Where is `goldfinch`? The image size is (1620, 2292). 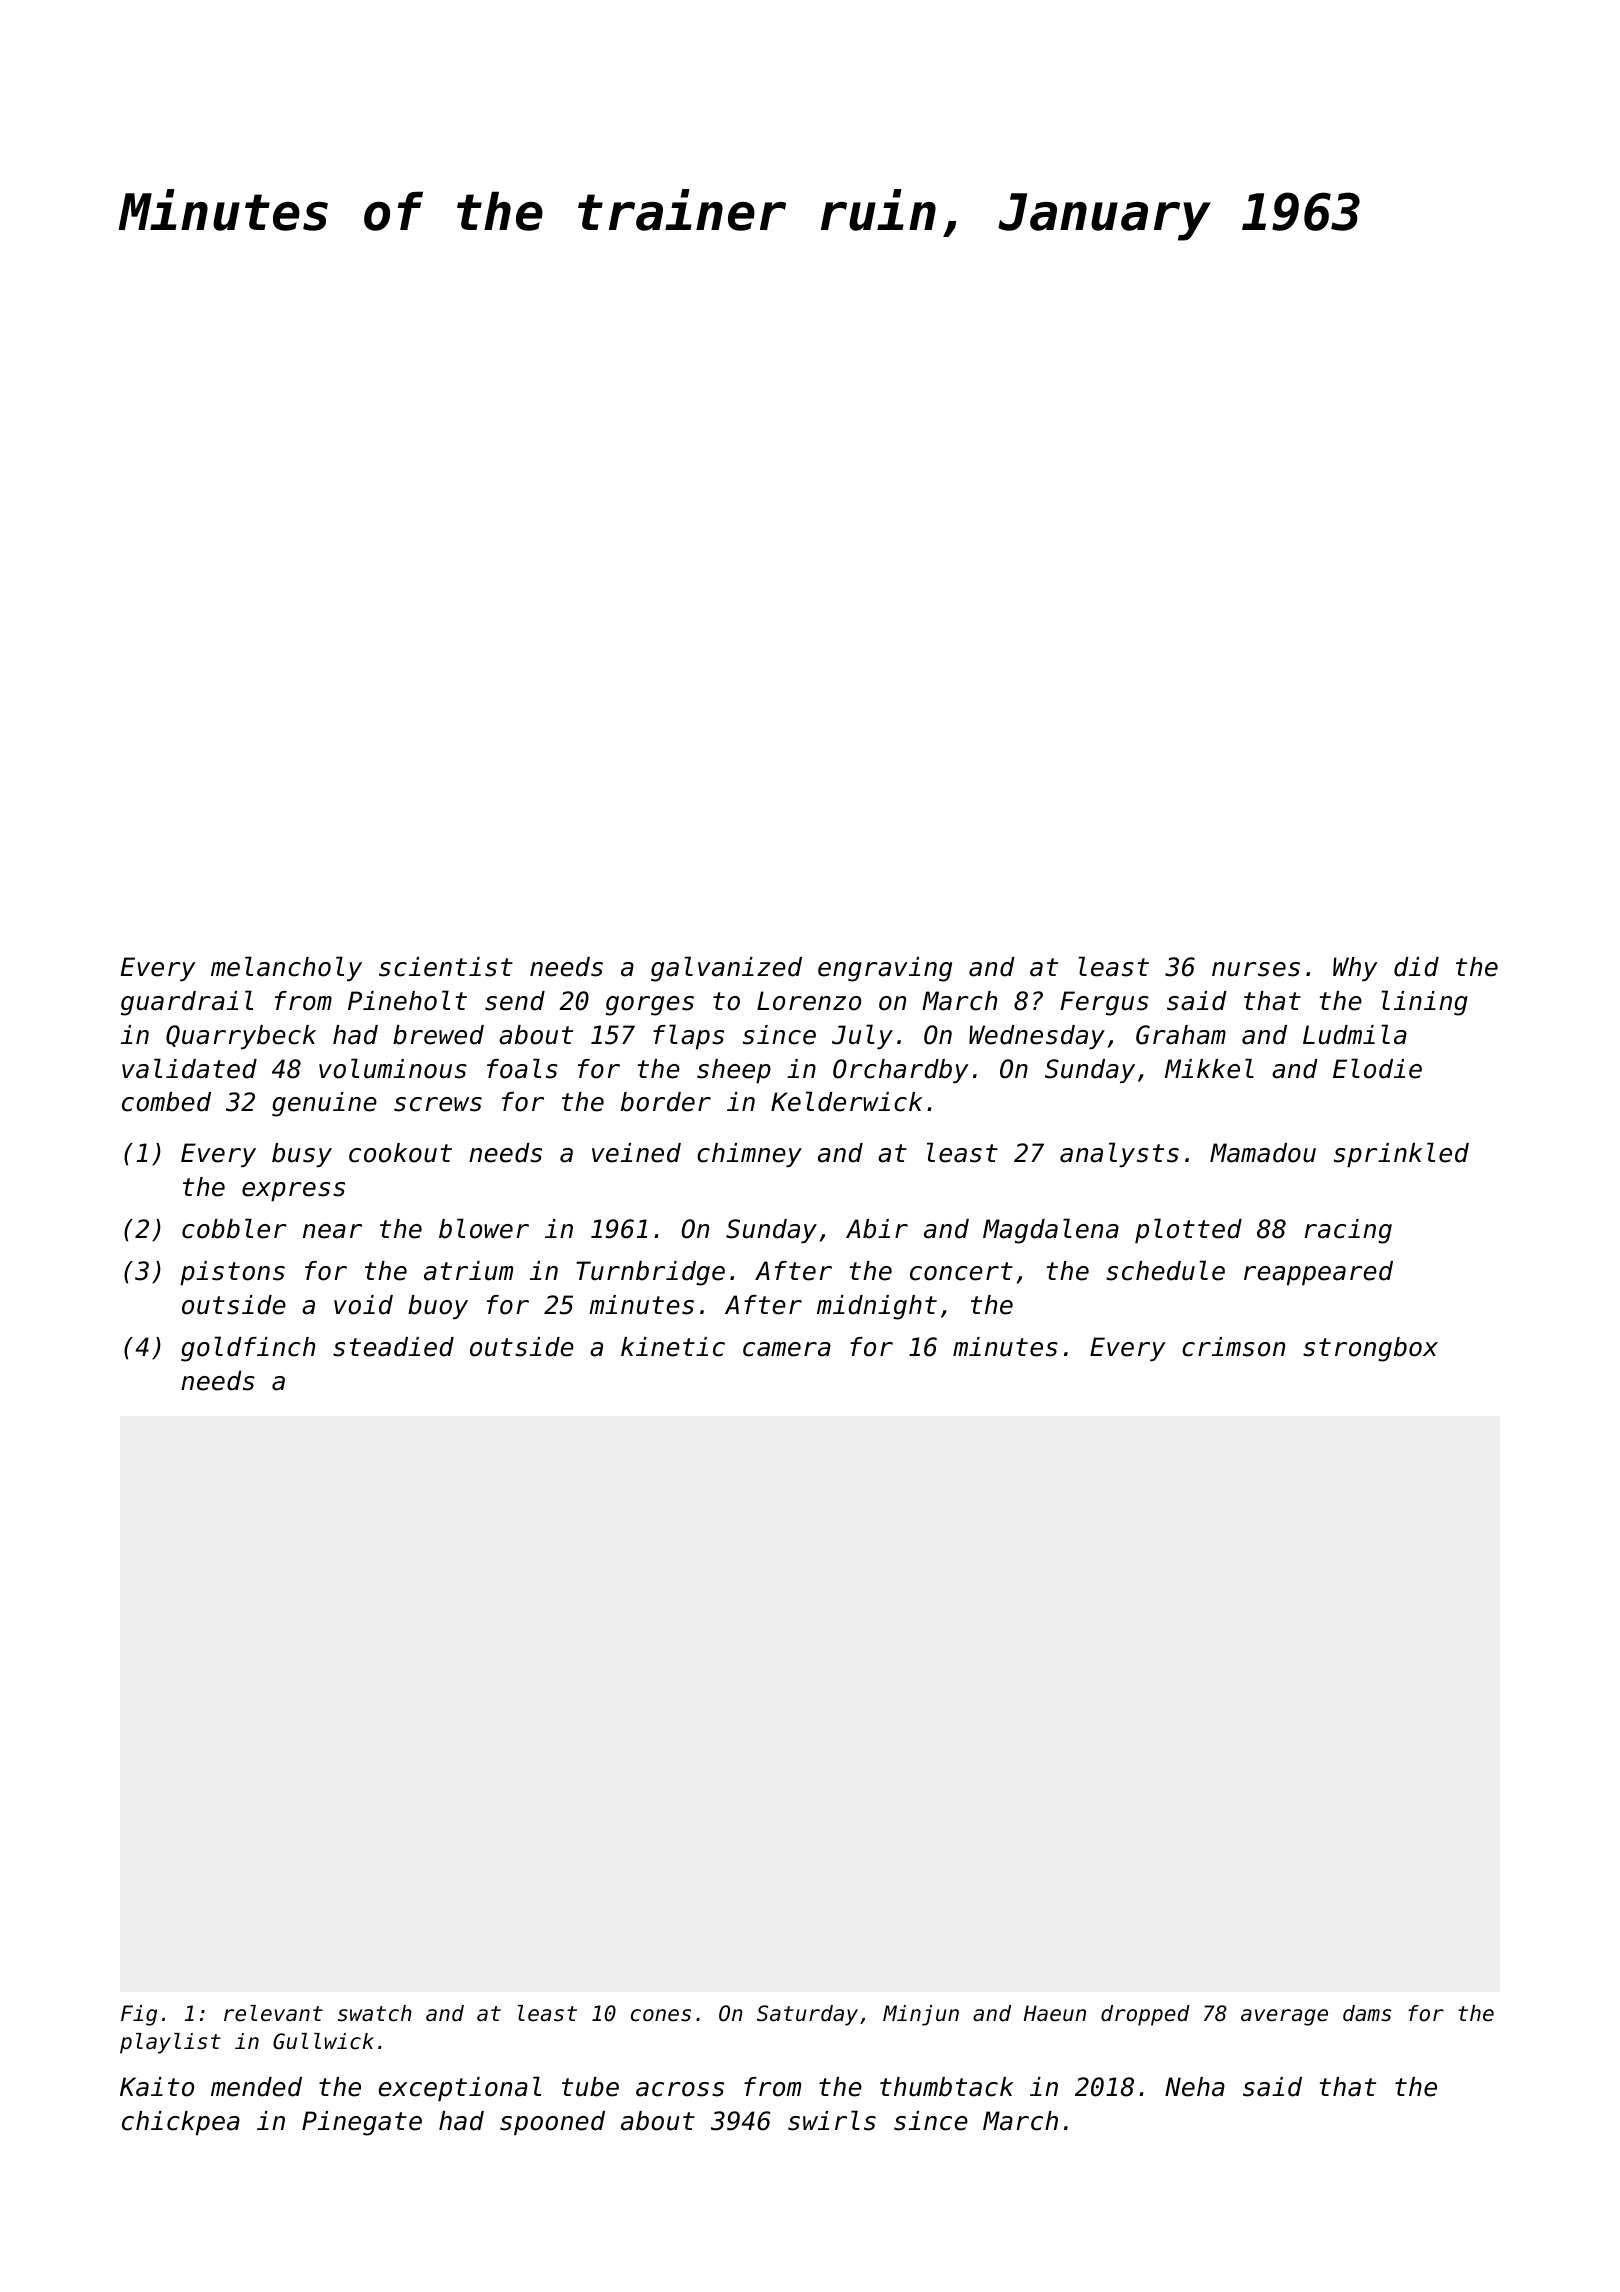
goldfinch is located at coordinates (248, 1349).
